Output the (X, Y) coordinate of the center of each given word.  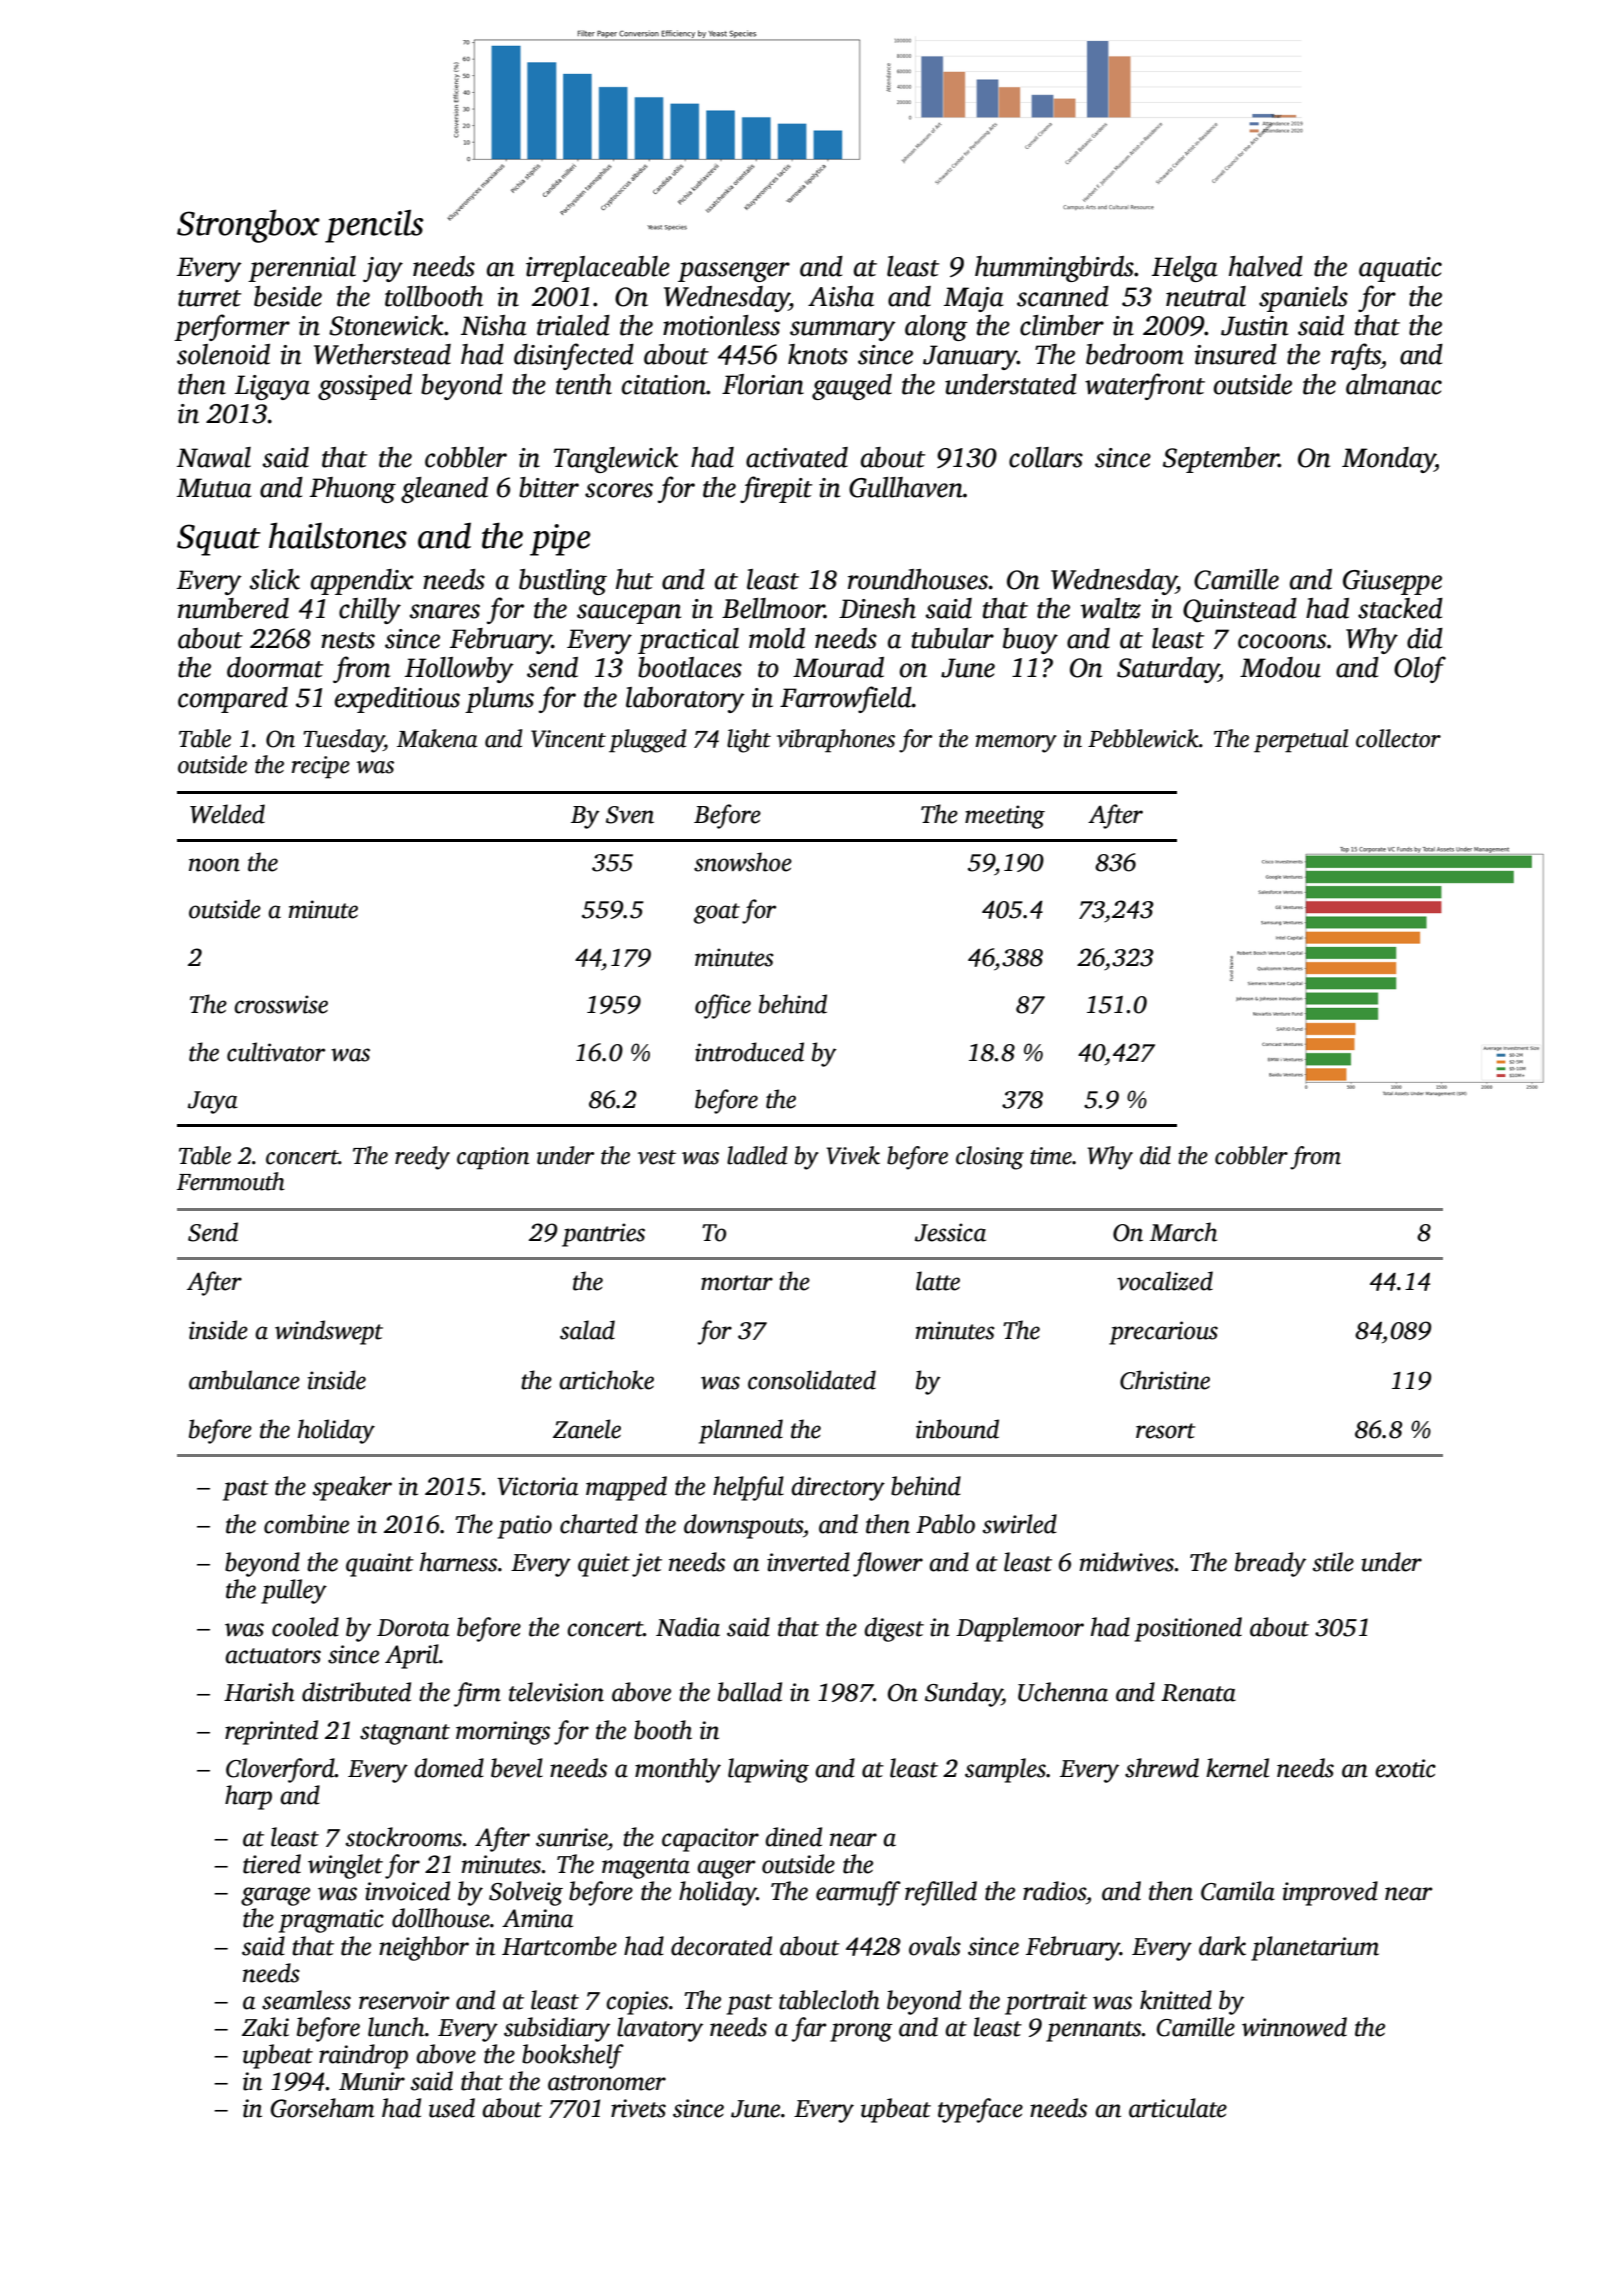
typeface (980, 2110)
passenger (734, 272)
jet (647, 1565)
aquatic (1400, 269)
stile (1333, 1562)
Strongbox (248, 226)
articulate (1178, 2108)
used (452, 2108)
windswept (329, 1332)
